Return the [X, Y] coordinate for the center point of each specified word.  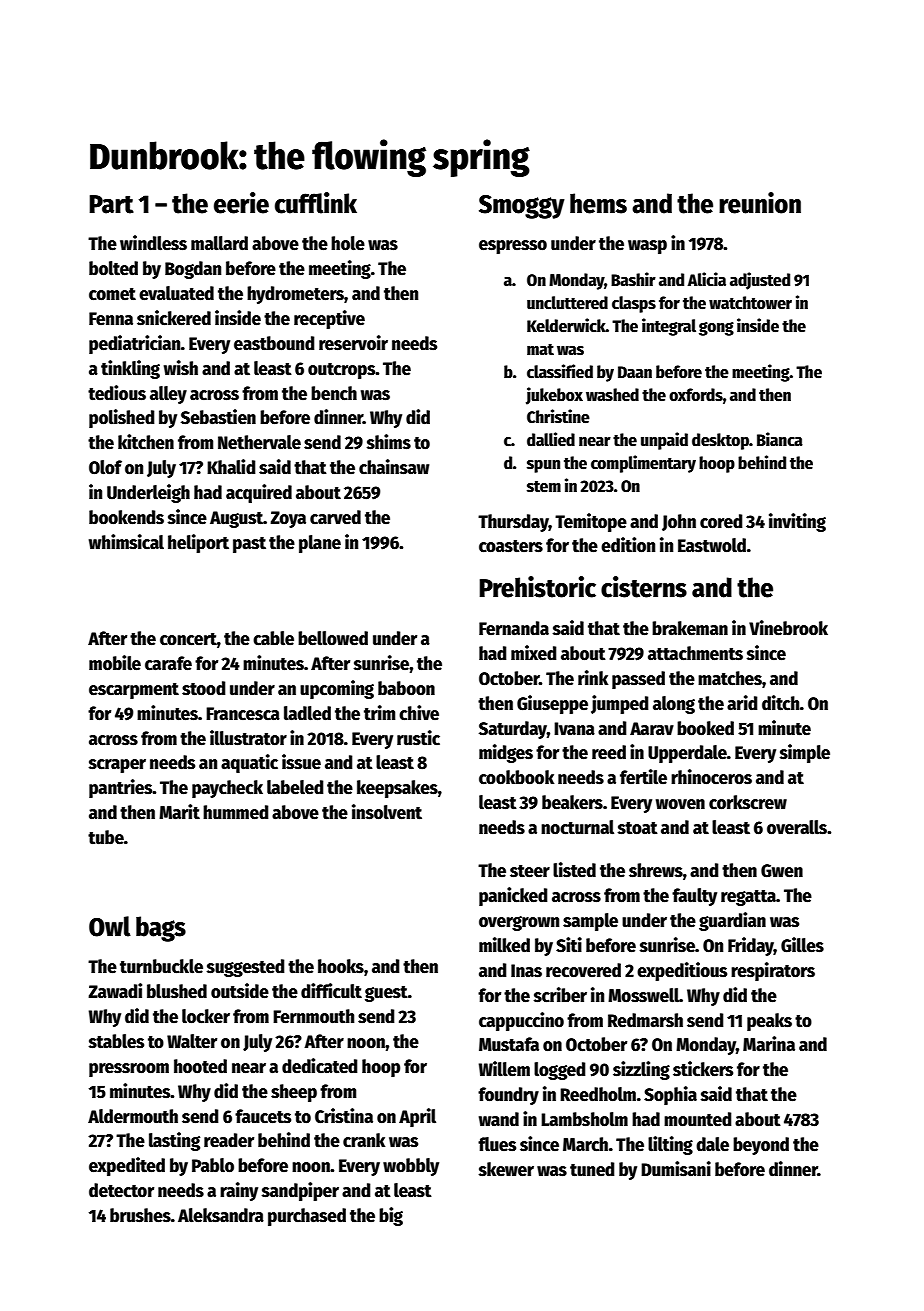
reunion [760, 203]
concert [188, 639]
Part [111, 204]
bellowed [333, 638]
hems [598, 203]
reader [229, 1140]
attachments [695, 653]
